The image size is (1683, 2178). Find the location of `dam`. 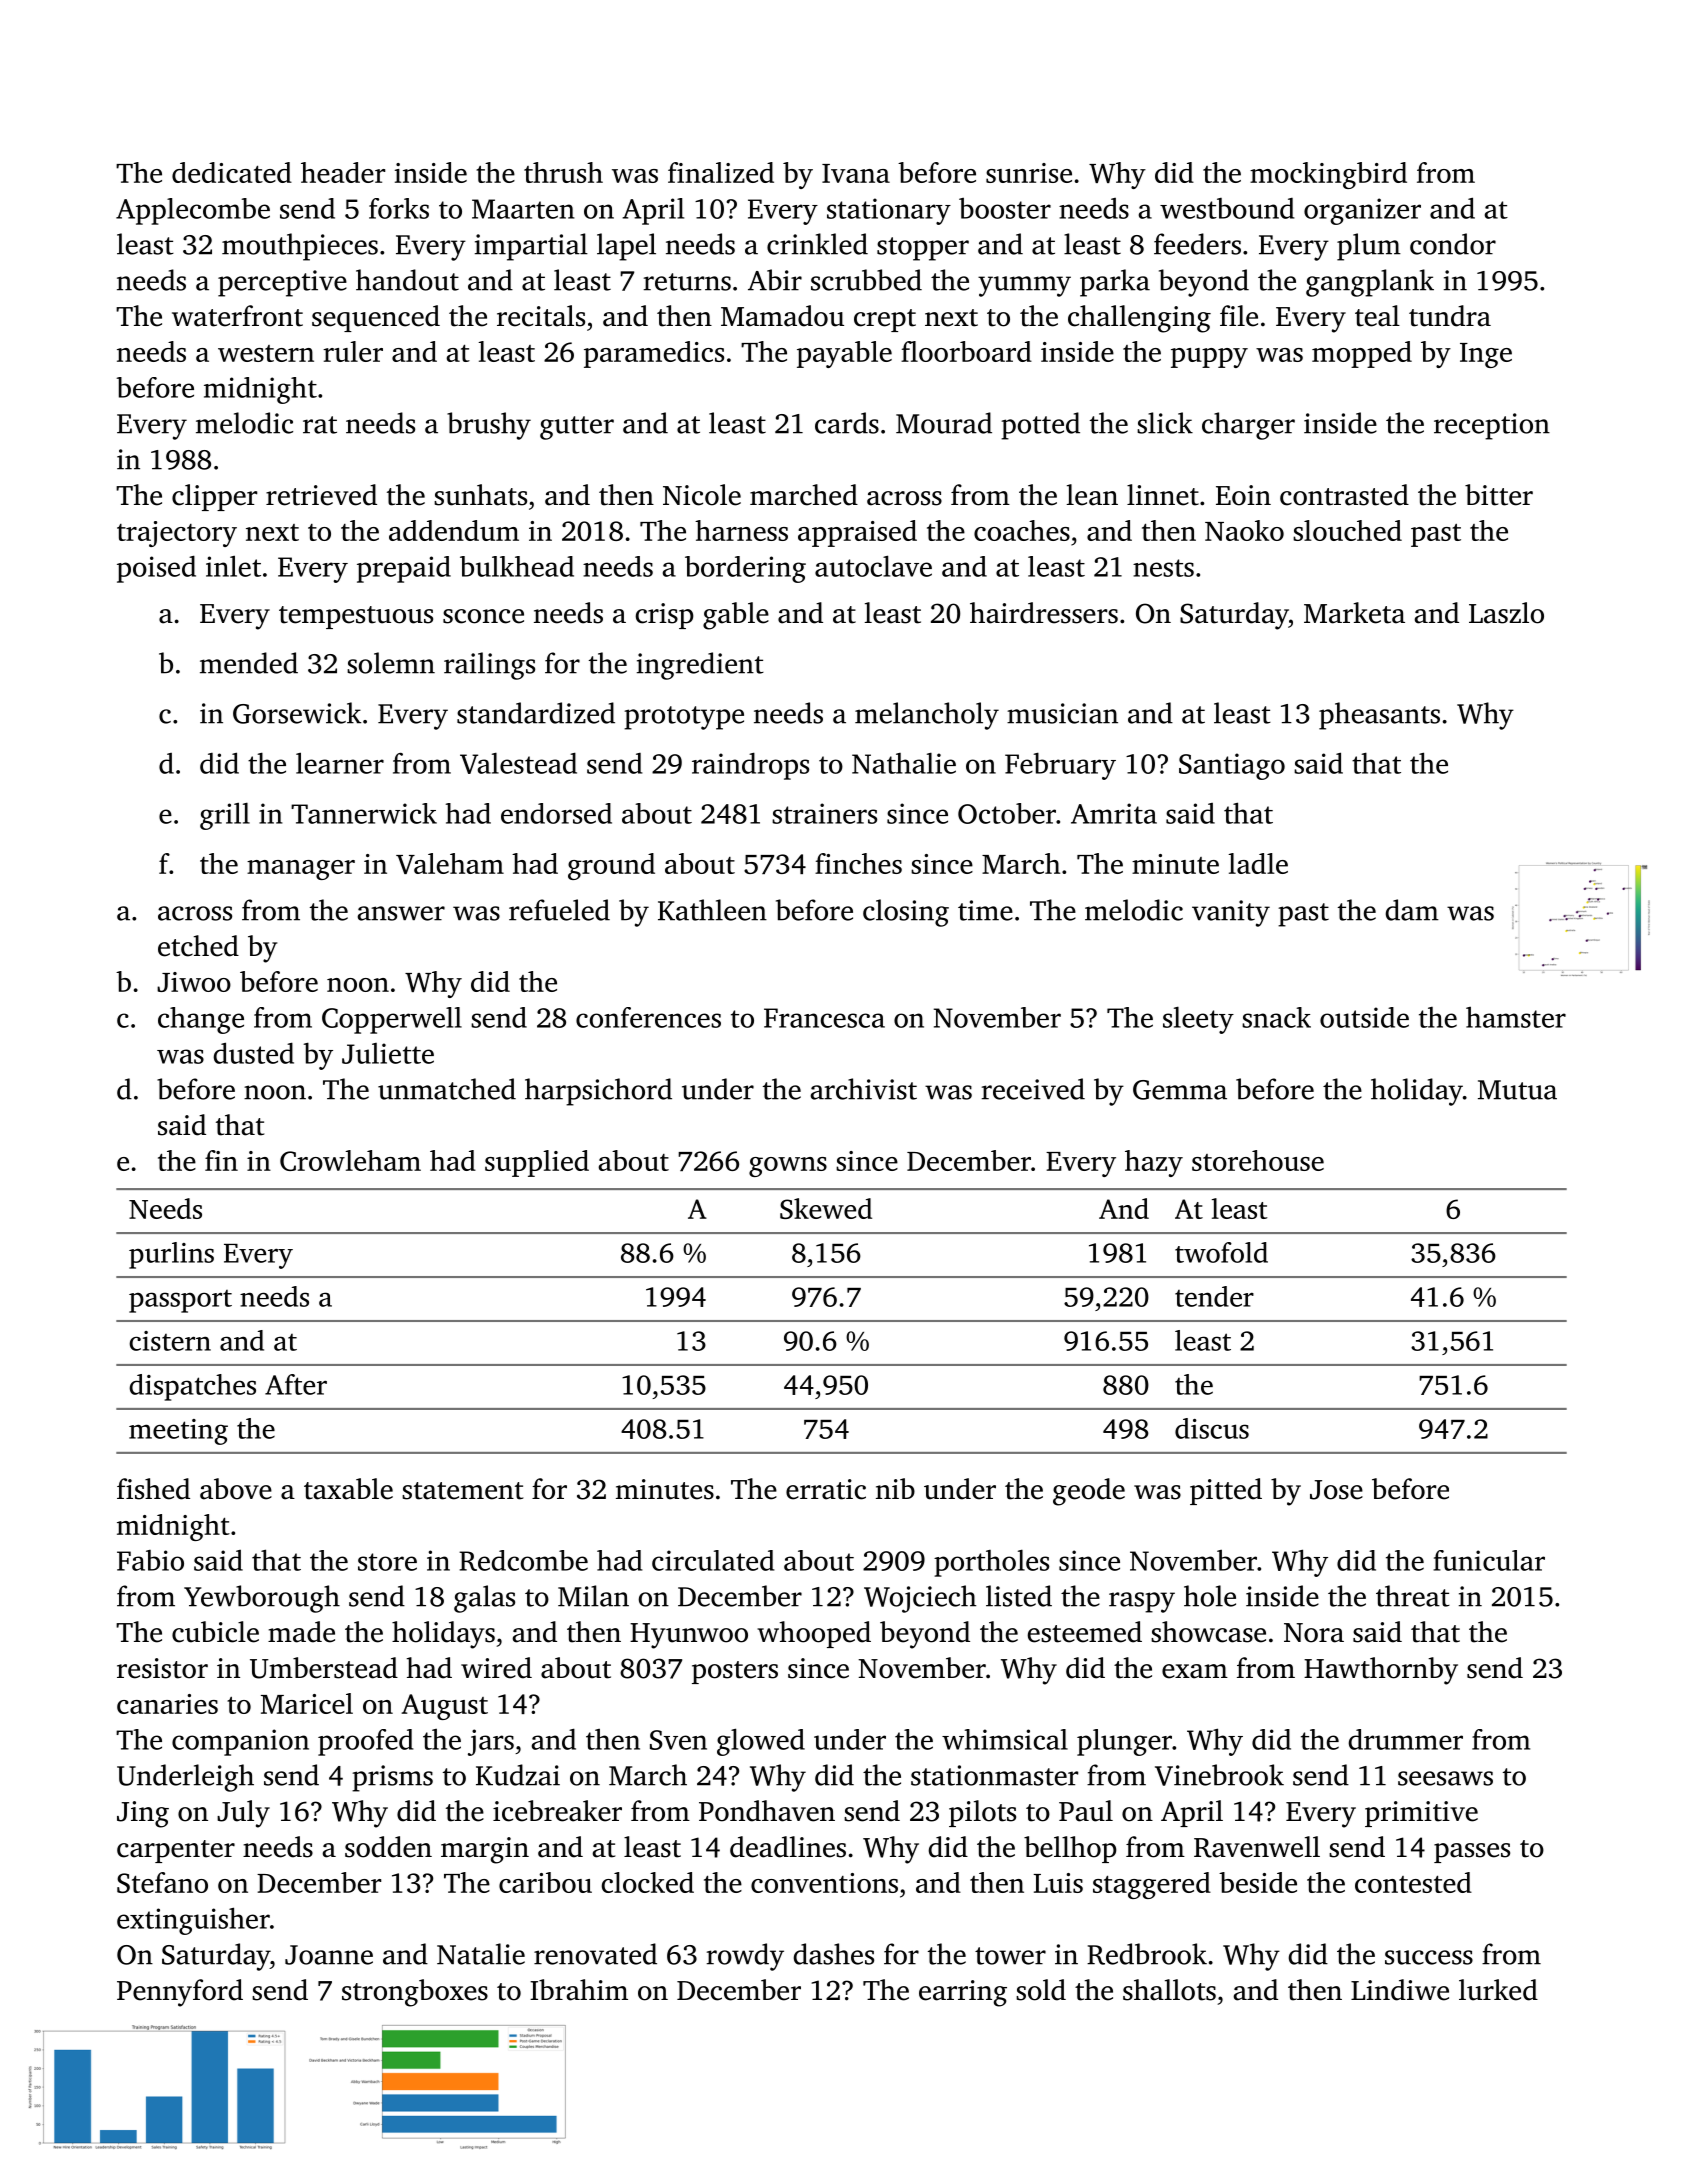

dam is located at coordinates (1412, 910).
